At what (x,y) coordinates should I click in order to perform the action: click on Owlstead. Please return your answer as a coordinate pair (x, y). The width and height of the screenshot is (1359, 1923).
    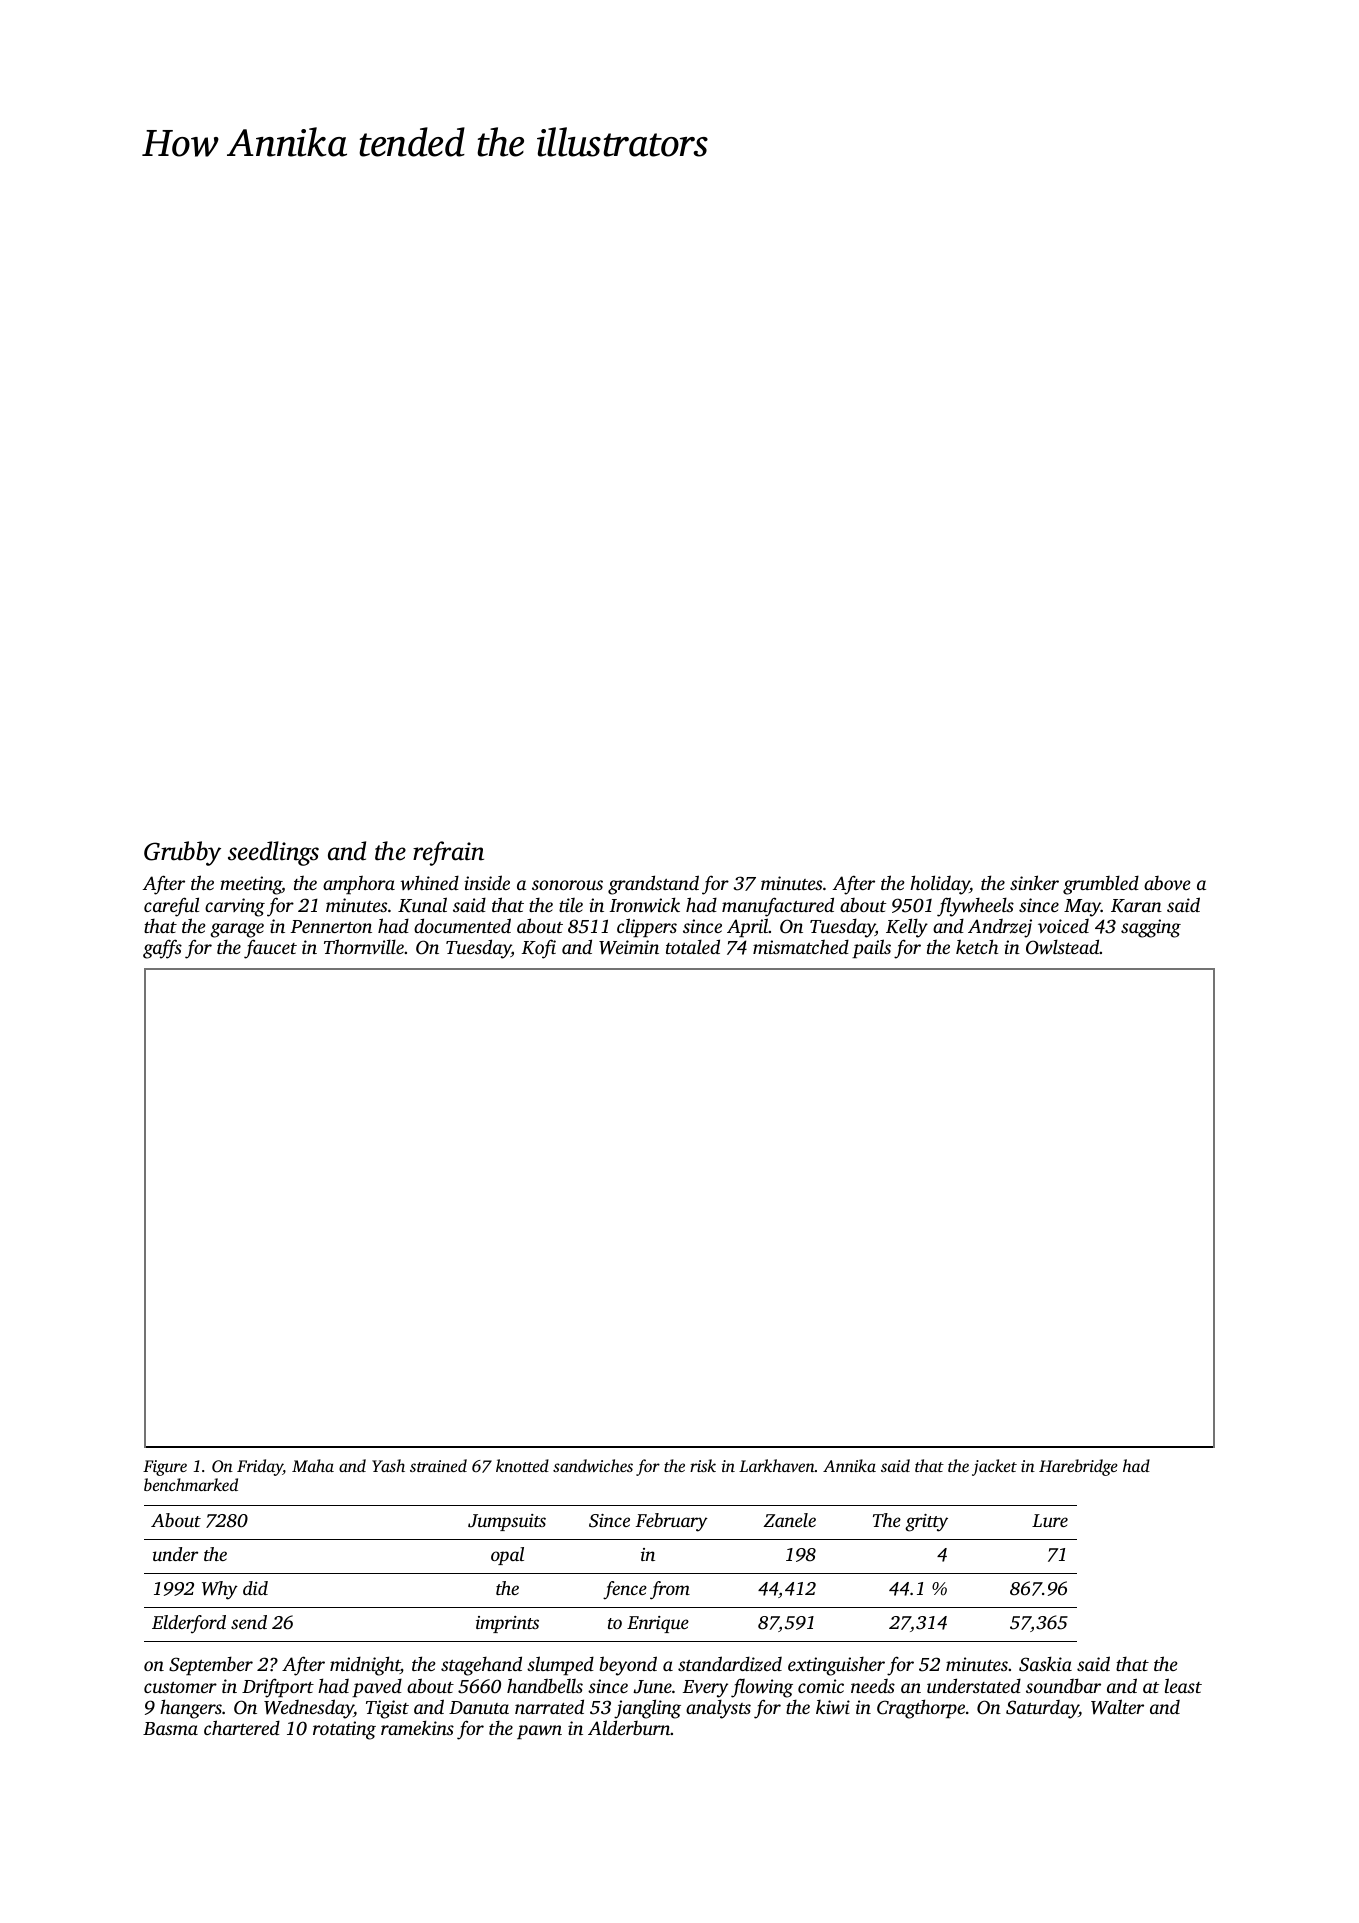
    Looking at the image, I should click on (1063, 947).
